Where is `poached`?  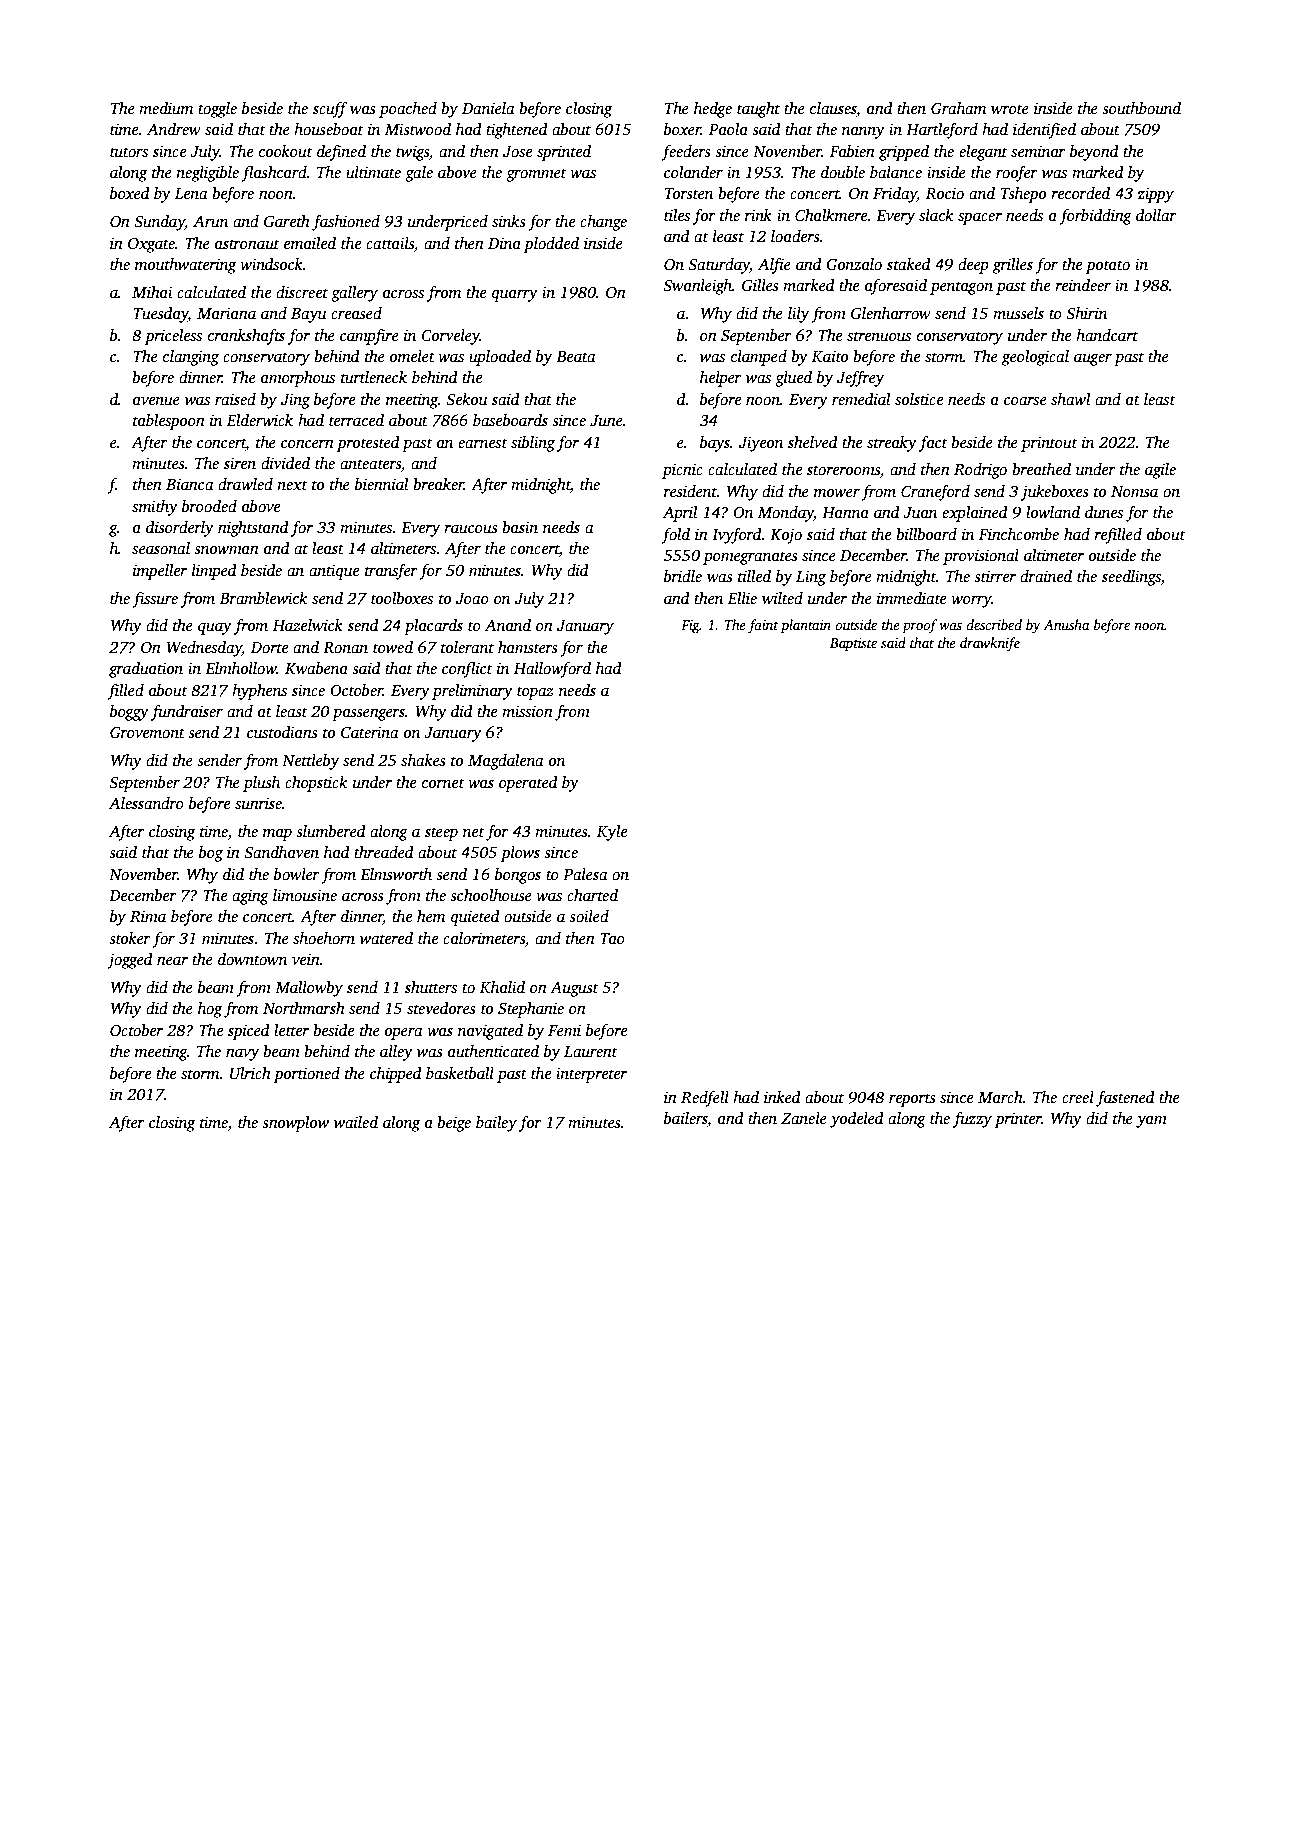 poached is located at coordinates (408, 110).
